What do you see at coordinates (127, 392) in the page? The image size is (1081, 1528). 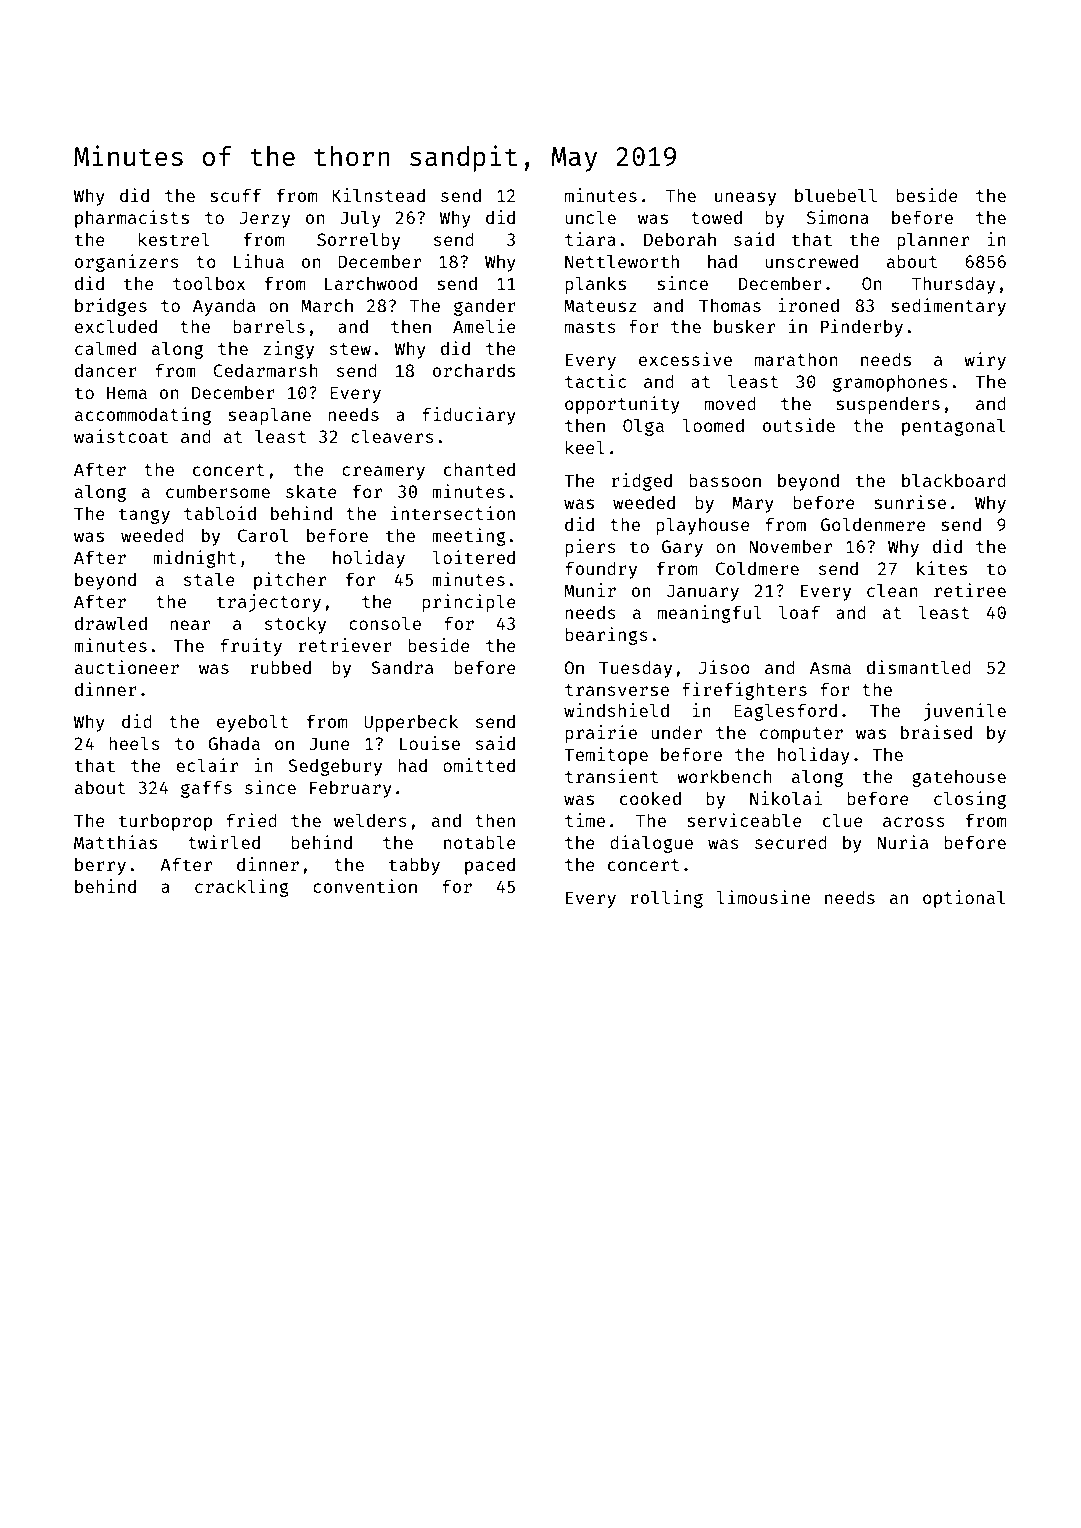 I see `Hema` at bounding box center [127, 392].
